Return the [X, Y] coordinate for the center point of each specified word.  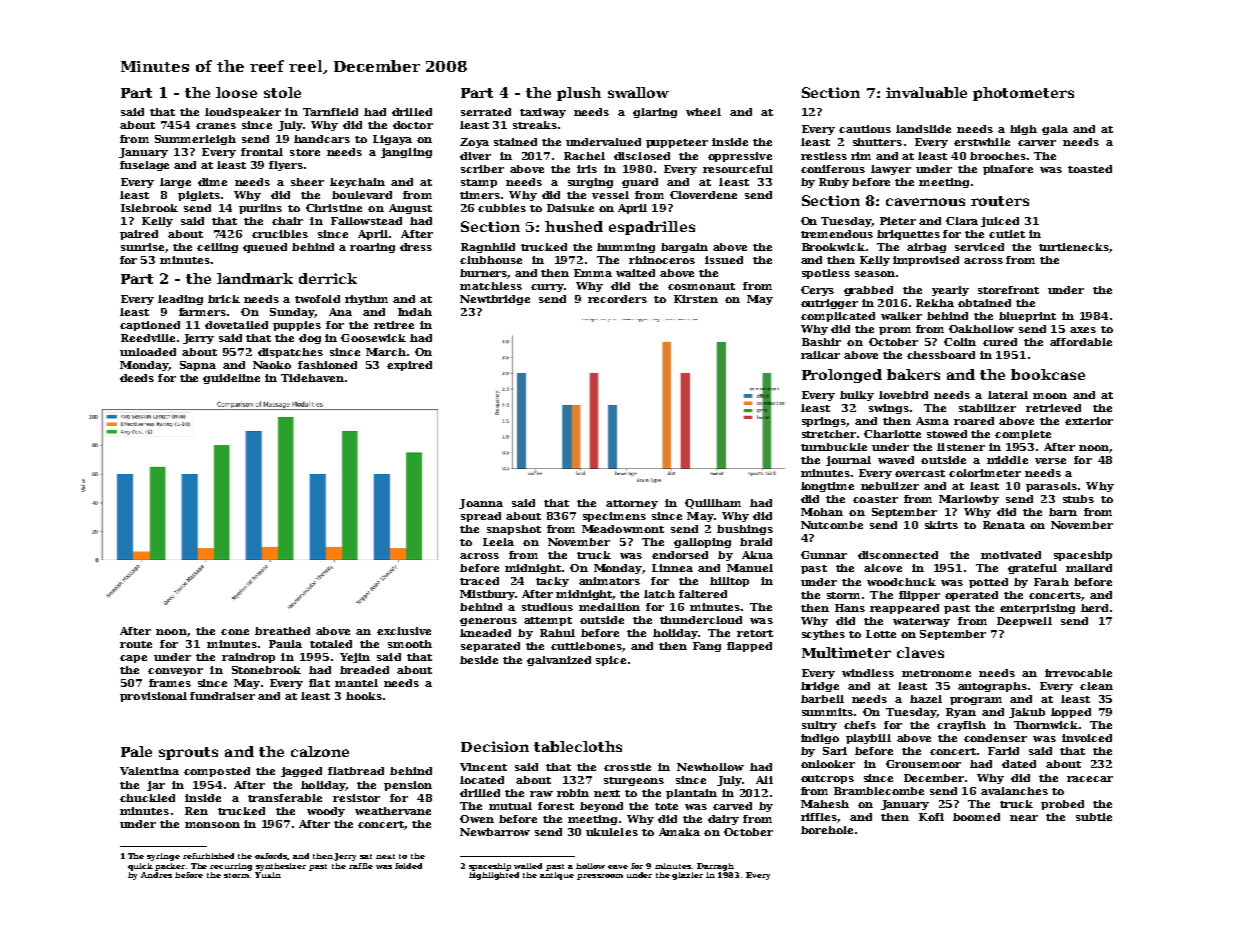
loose [236, 92]
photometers [1023, 94]
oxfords [271, 856]
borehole [827, 830]
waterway [921, 622]
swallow [638, 92]
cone [235, 632]
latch [659, 594]
